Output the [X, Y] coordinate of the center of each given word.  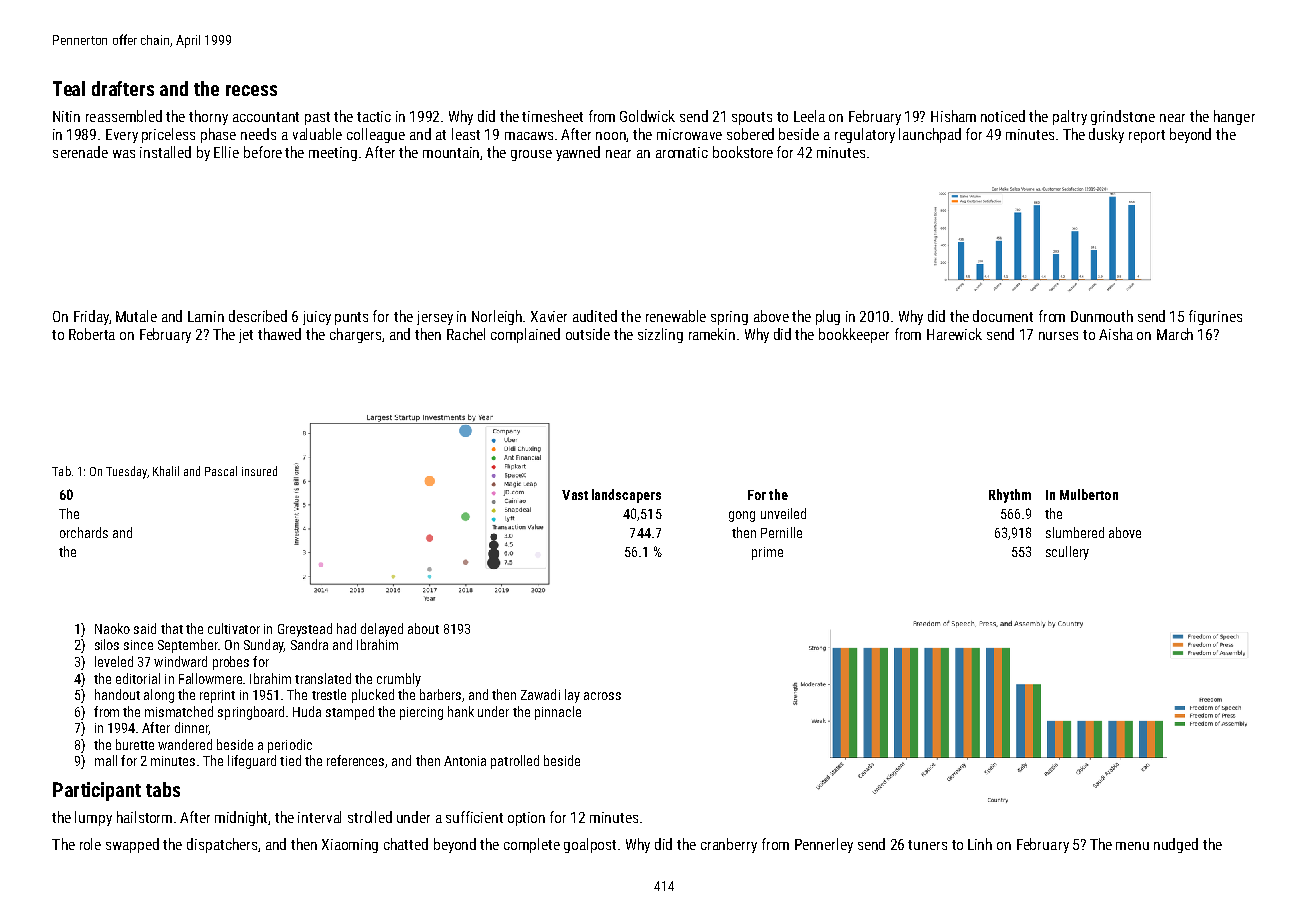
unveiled [783, 513]
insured [259, 471]
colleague [376, 135]
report [1147, 136]
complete [532, 845]
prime [767, 553]
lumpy [93, 818]
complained [525, 335]
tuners [927, 845]
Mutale [136, 316]
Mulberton [1089, 494]
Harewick [954, 334]
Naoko [112, 628]
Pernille [781, 532]
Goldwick [647, 116]
